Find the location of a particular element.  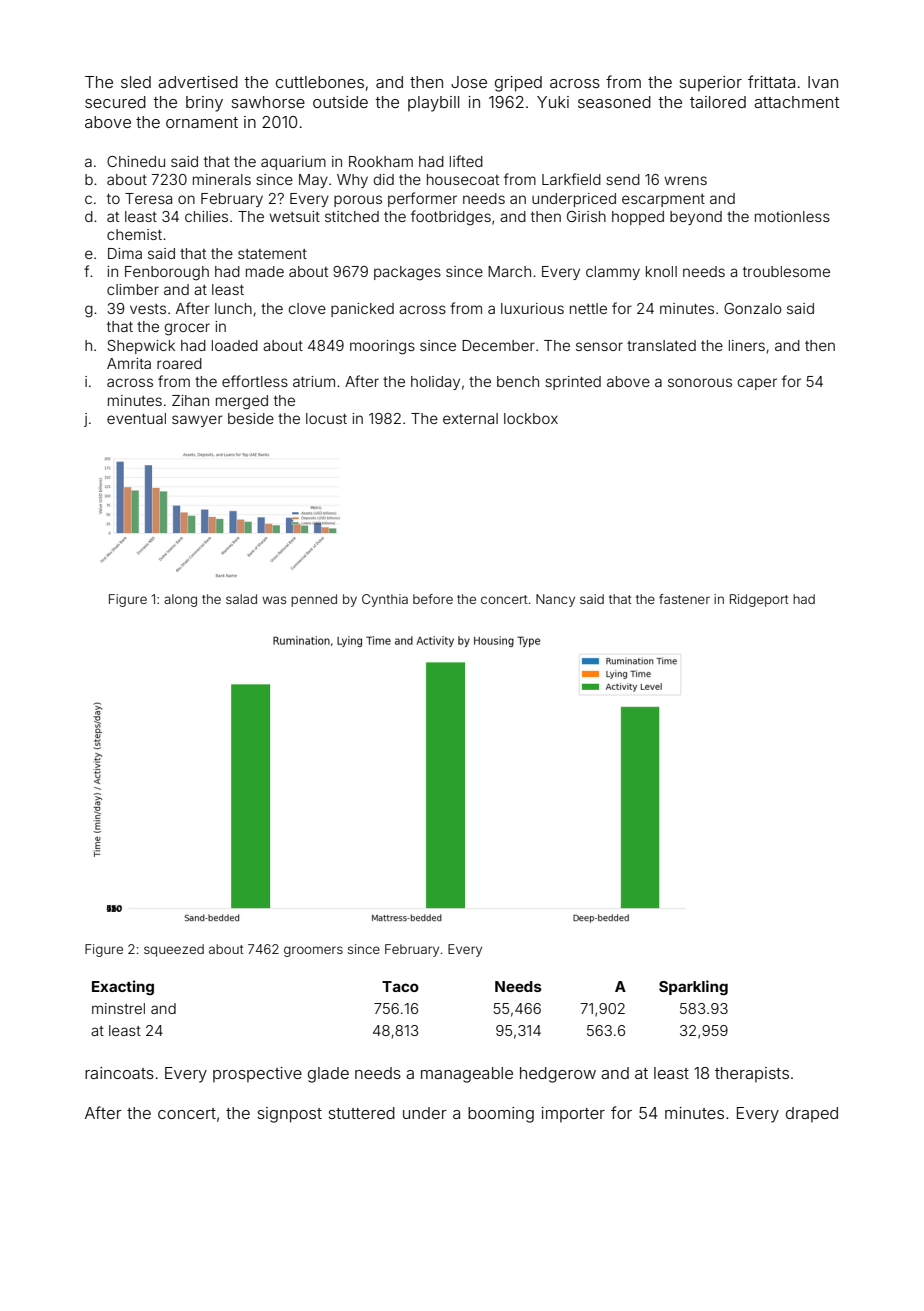

sawyer is located at coordinates (197, 421).
